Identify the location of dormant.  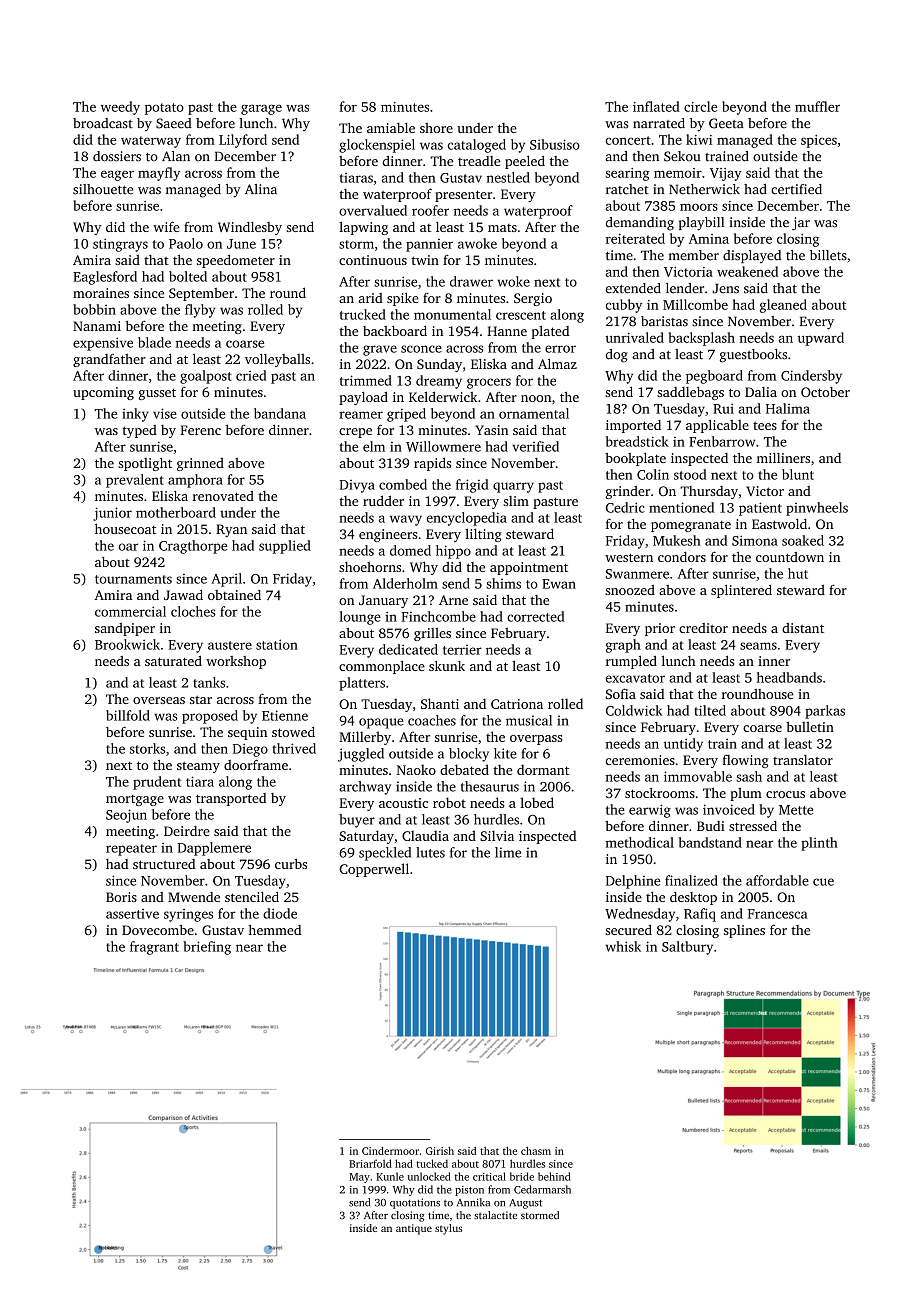
(543, 769).
